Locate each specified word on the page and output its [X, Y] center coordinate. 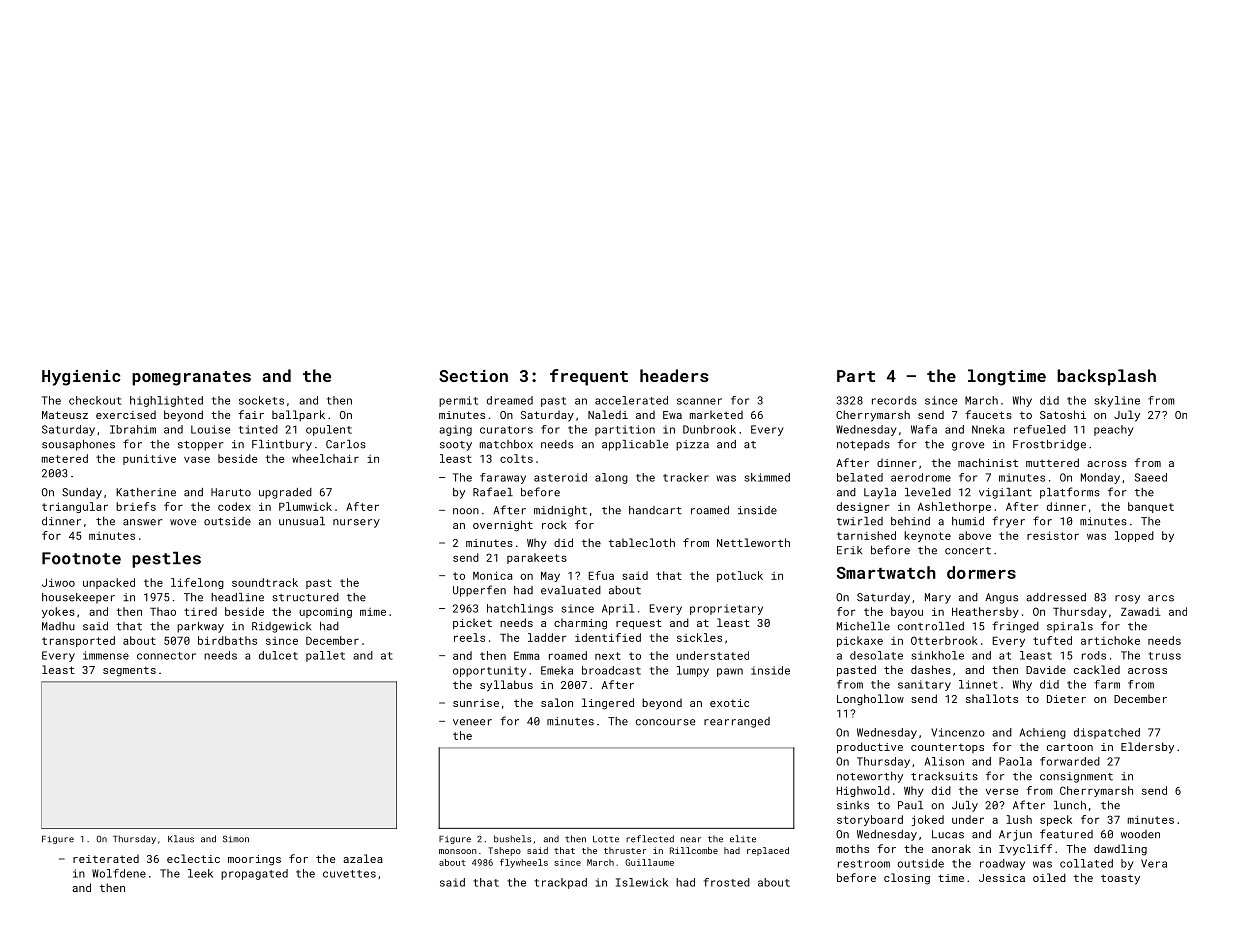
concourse [665, 722]
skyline [1117, 401]
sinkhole [938, 655]
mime [373, 612]
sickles [699, 637]
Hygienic [81, 378]
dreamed [510, 400]
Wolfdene [119, 873]
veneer [472, 722]
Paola [1015, 761]
